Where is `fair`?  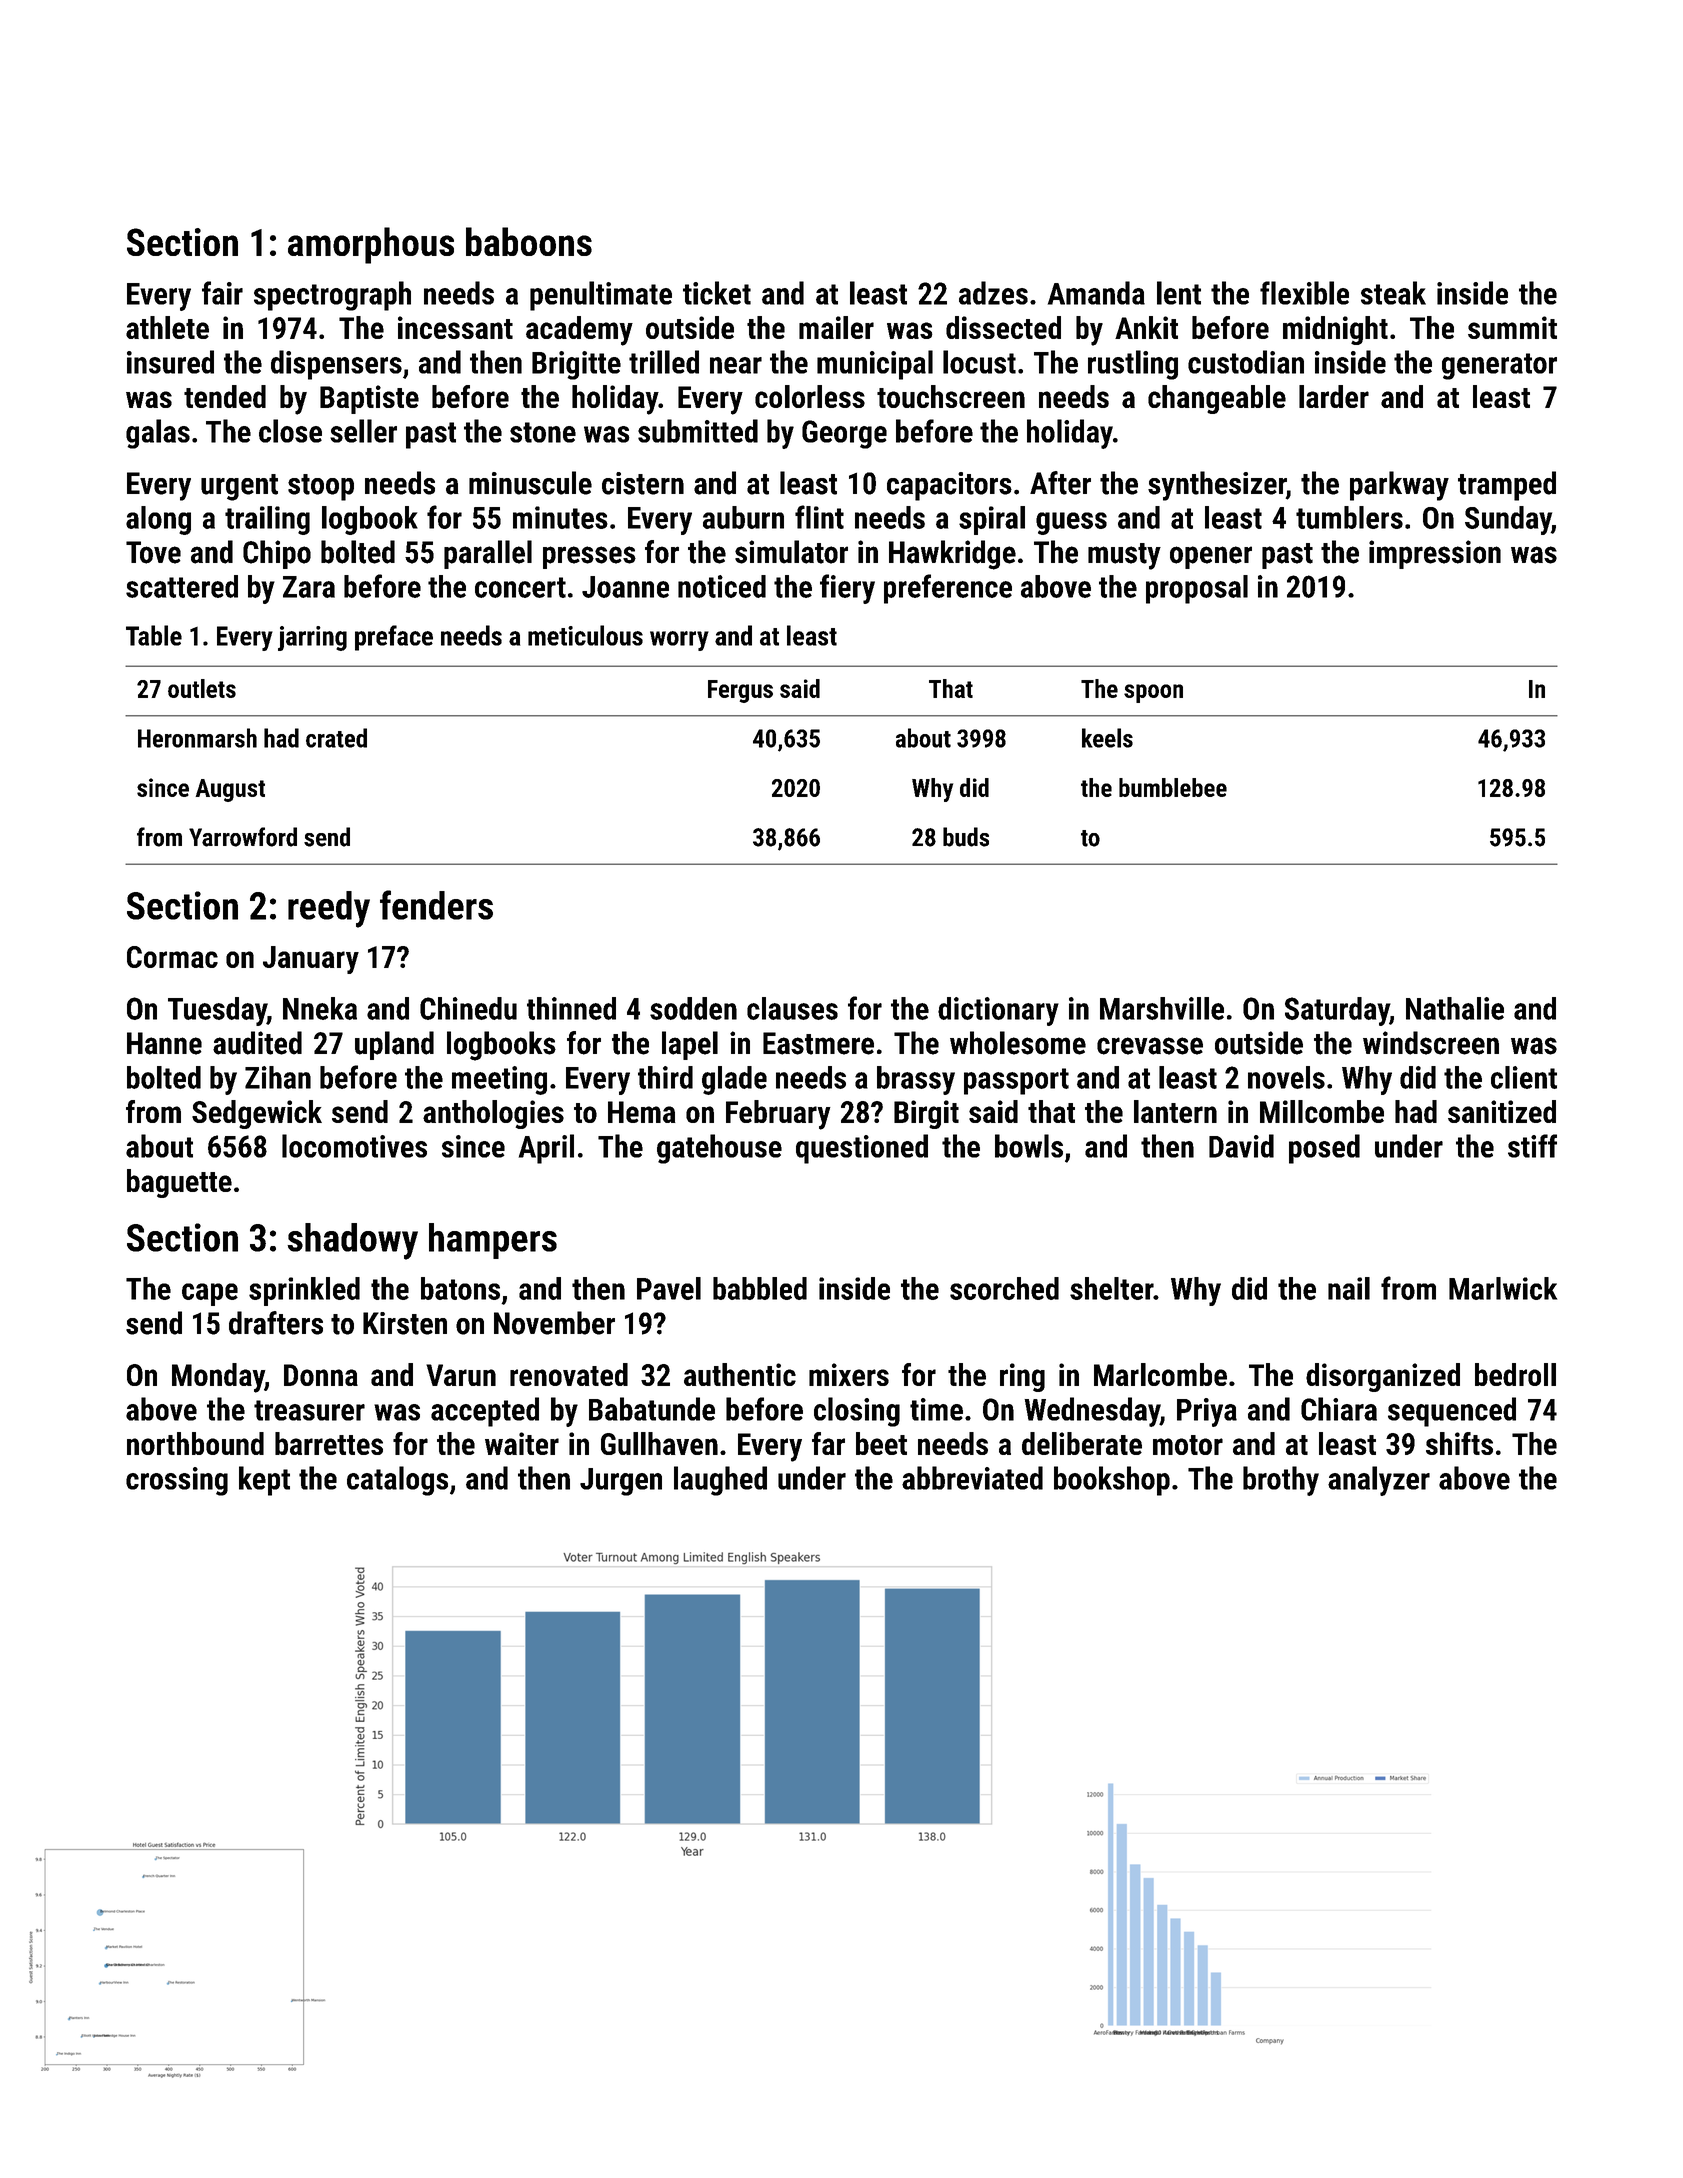
fair is located at coordinates (222, 293).
